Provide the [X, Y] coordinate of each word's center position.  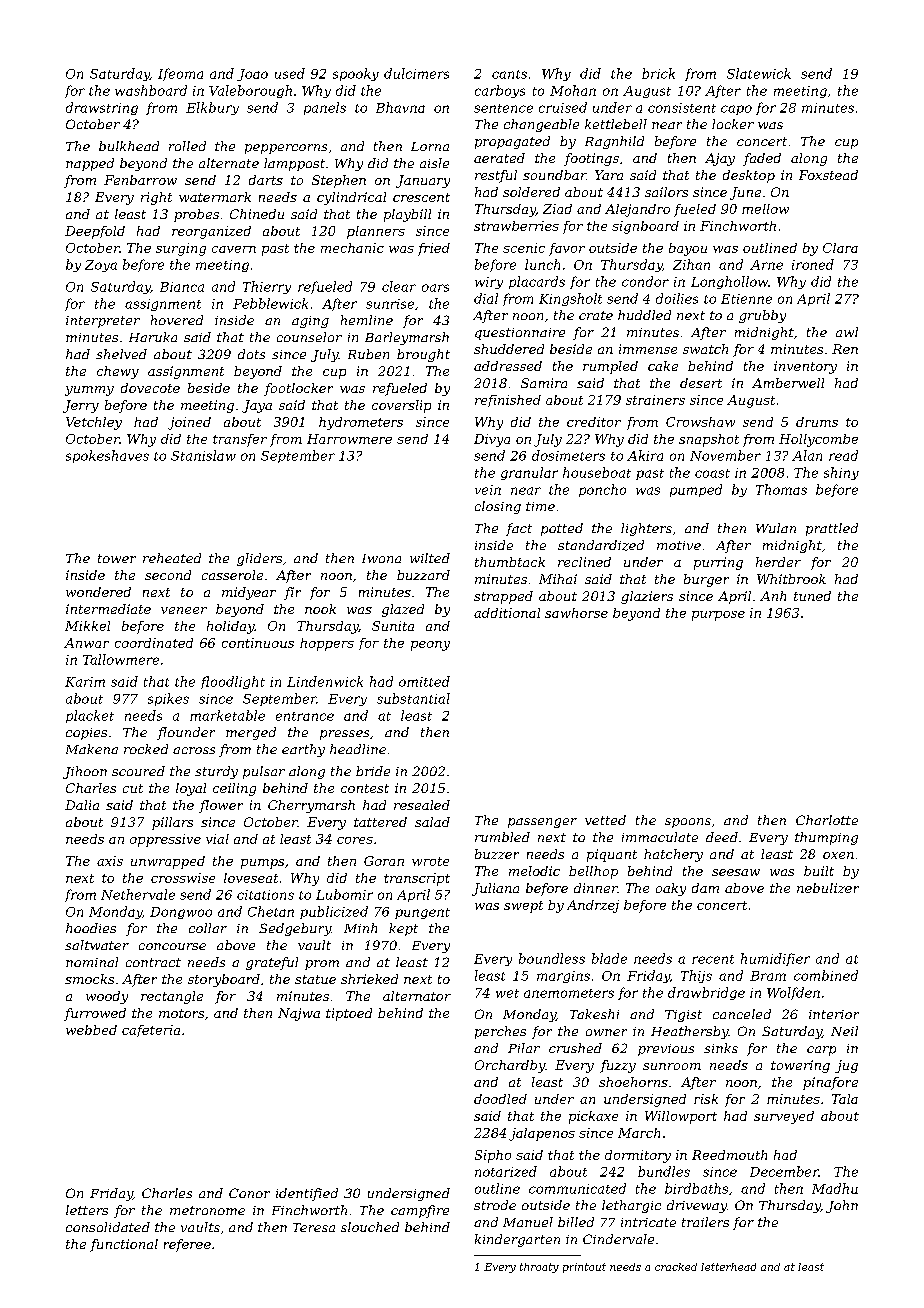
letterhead [728, 1267]
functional [124, 1245]
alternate [229, 163]
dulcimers [416, 73]
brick [658, 73]
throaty [539, 1268]
